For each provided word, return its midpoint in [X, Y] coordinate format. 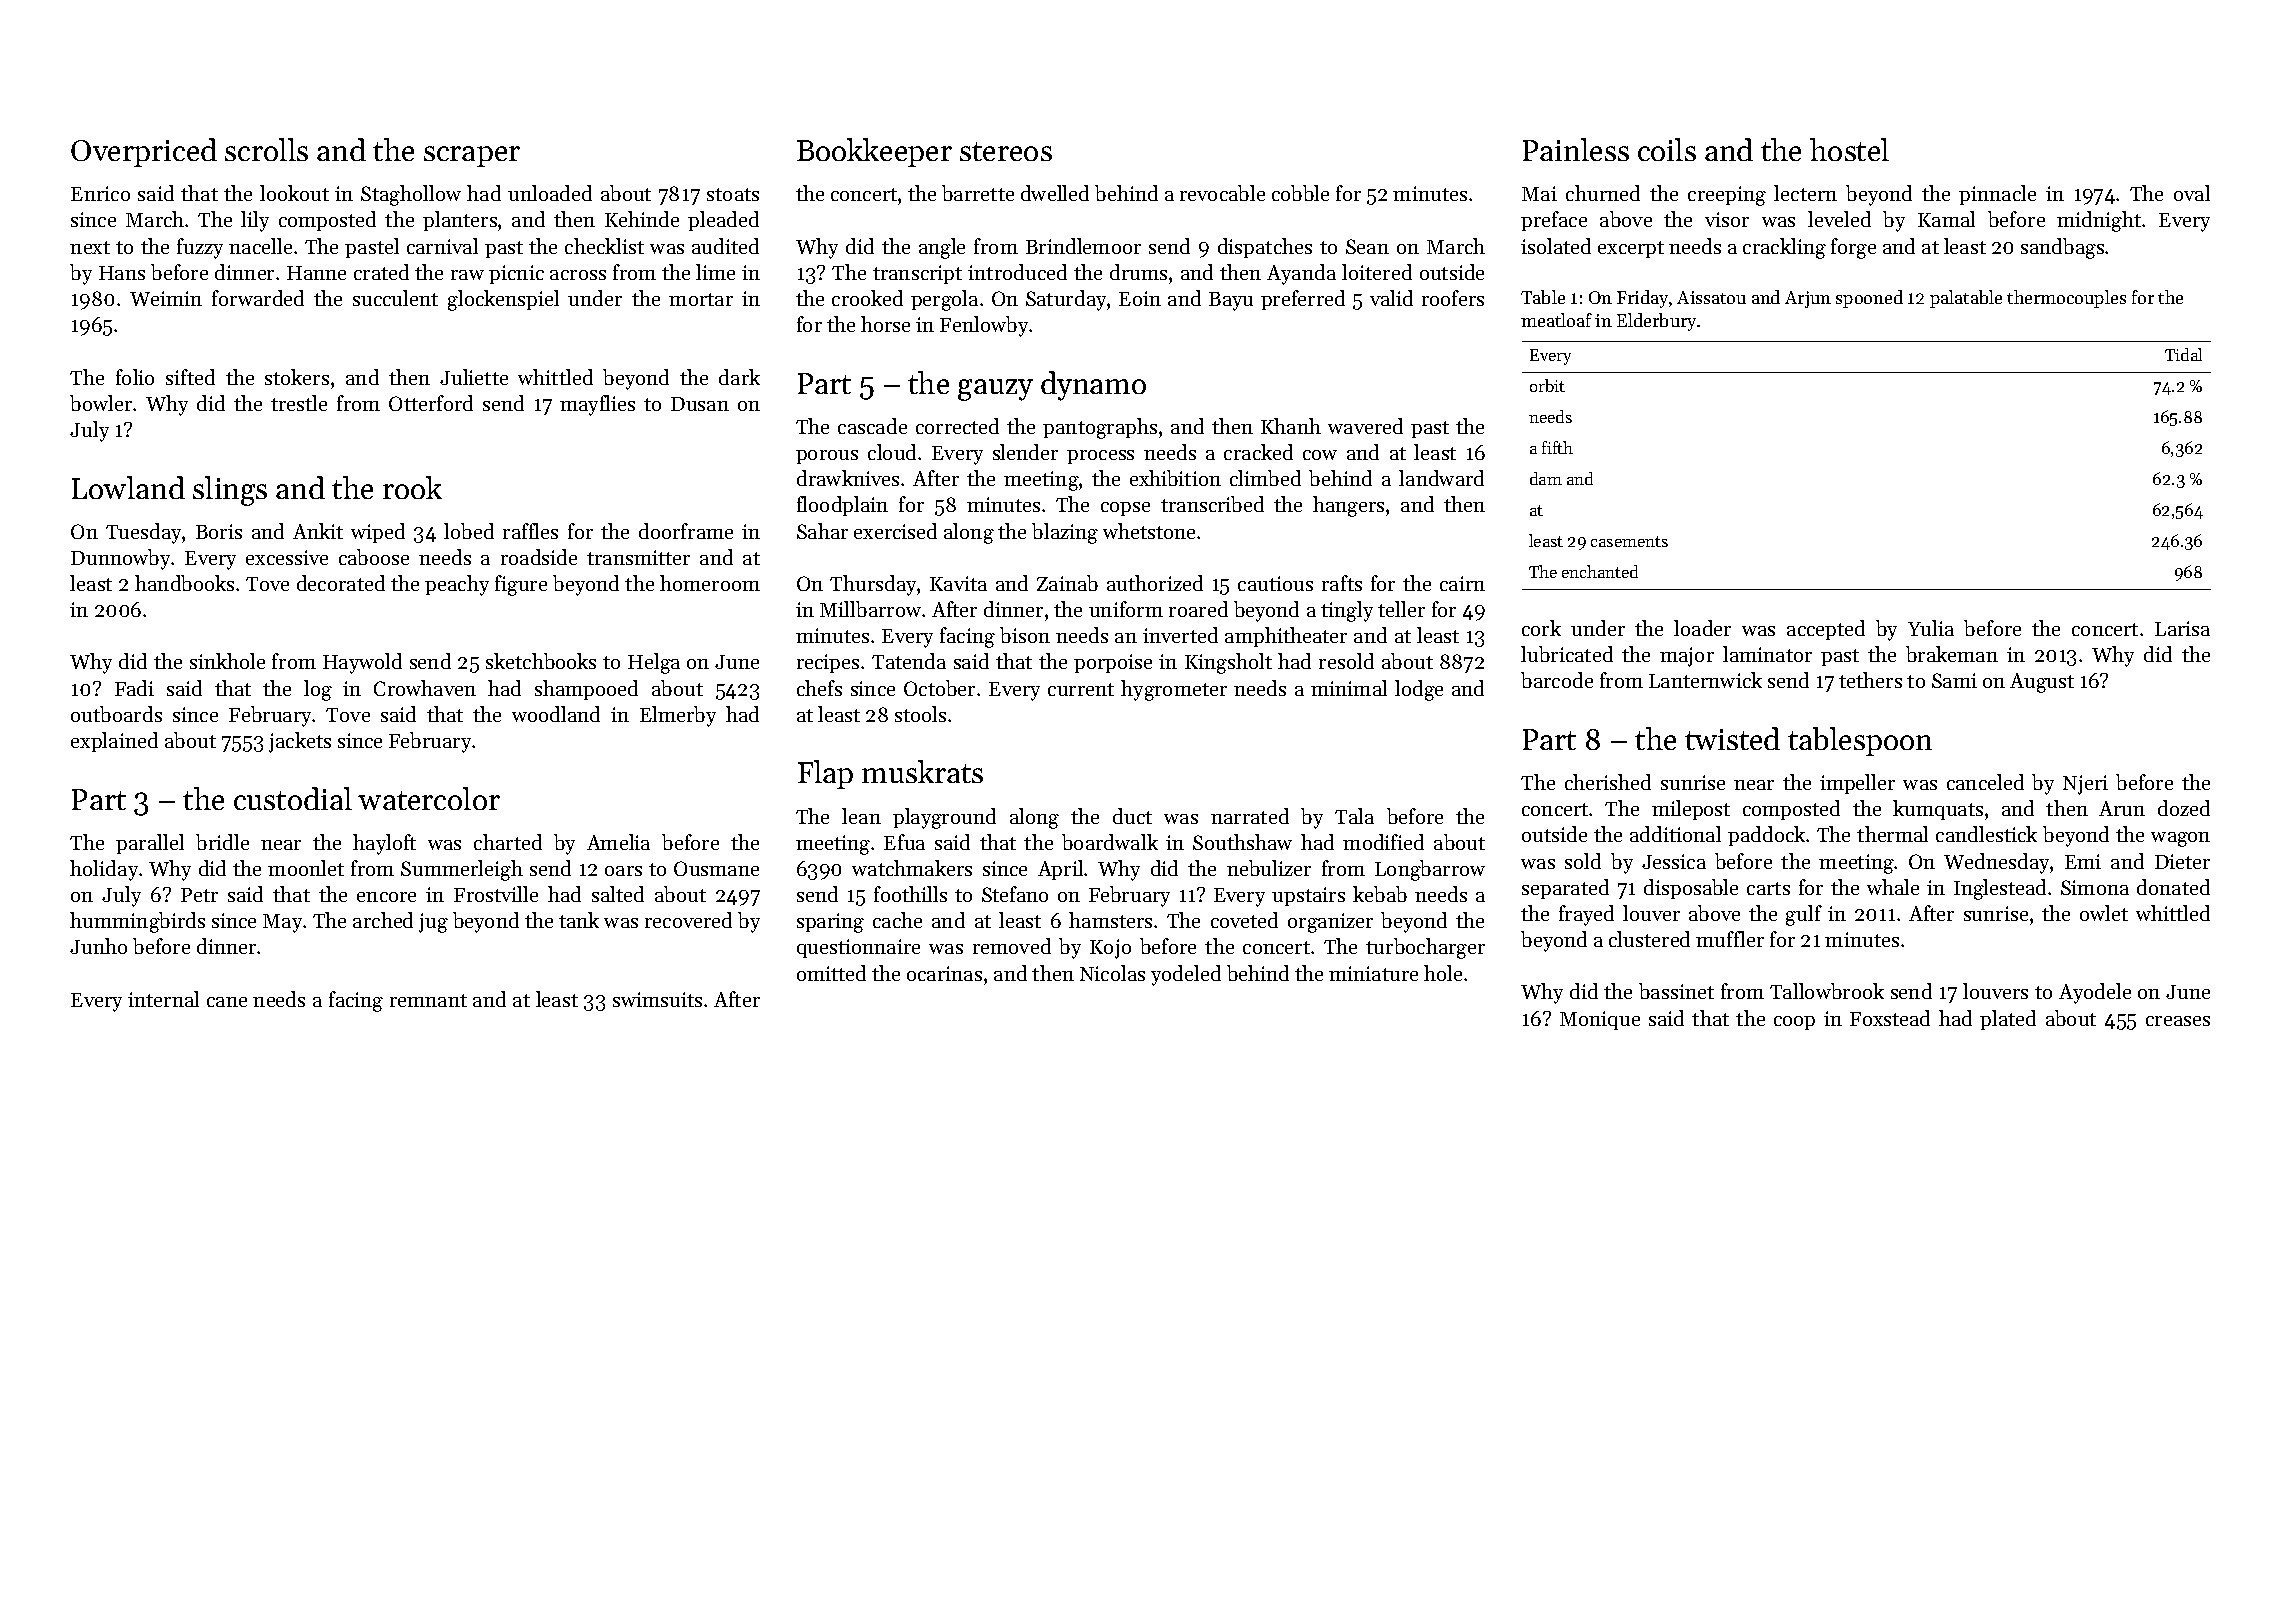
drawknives [848, 478]
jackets [300, 742]
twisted [1732, 738]
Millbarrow [870, 609]
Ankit [318, 531]
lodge [1419, 690]
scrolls [266, 149]
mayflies [597, 405]
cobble [1300, 193]
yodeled [1186, 975]
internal [163, 999]
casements [1629, 541]
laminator [1767, 654]
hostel [1849, 149]
